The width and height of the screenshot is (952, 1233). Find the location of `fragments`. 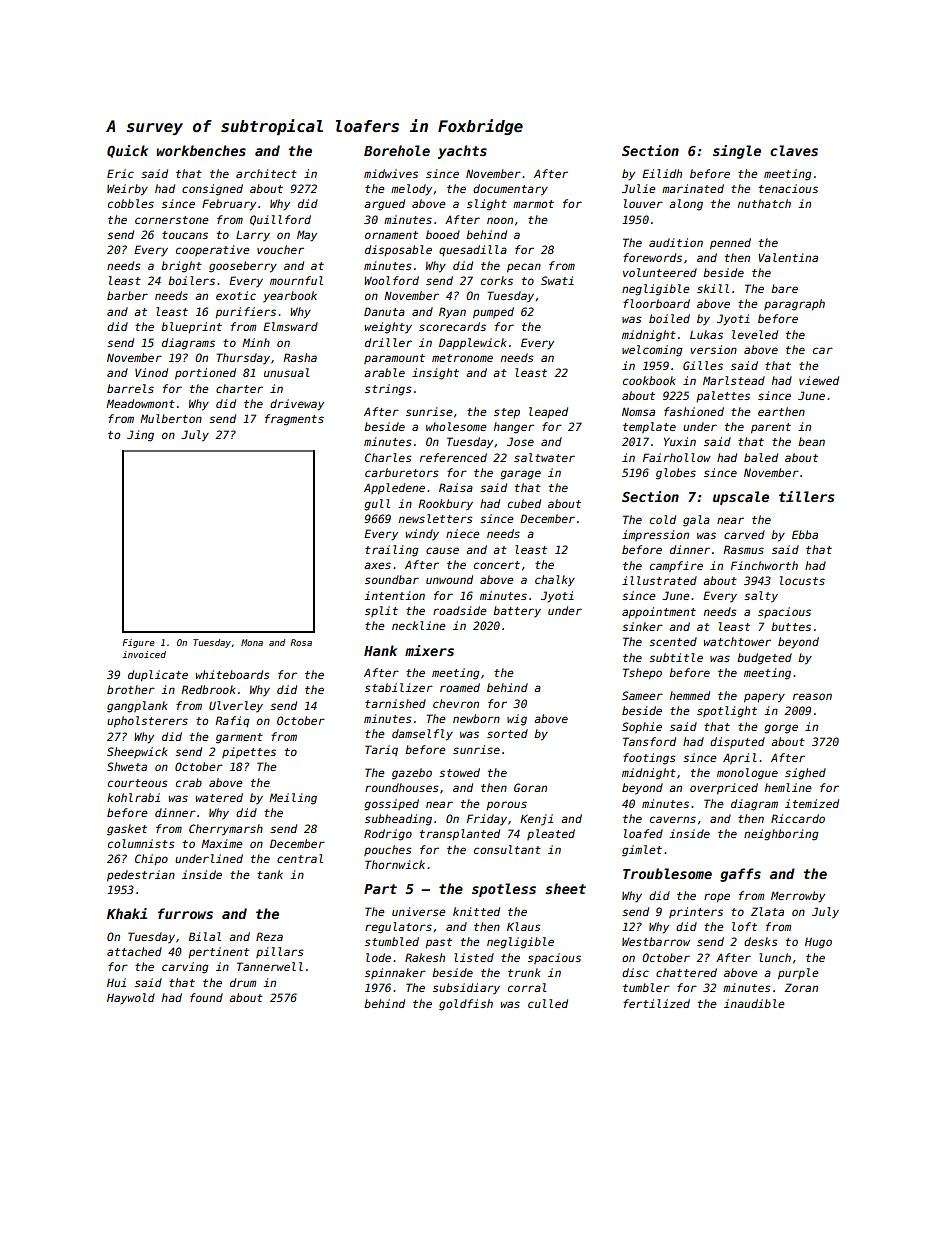

fragments is located at coordinates (294, 420).
